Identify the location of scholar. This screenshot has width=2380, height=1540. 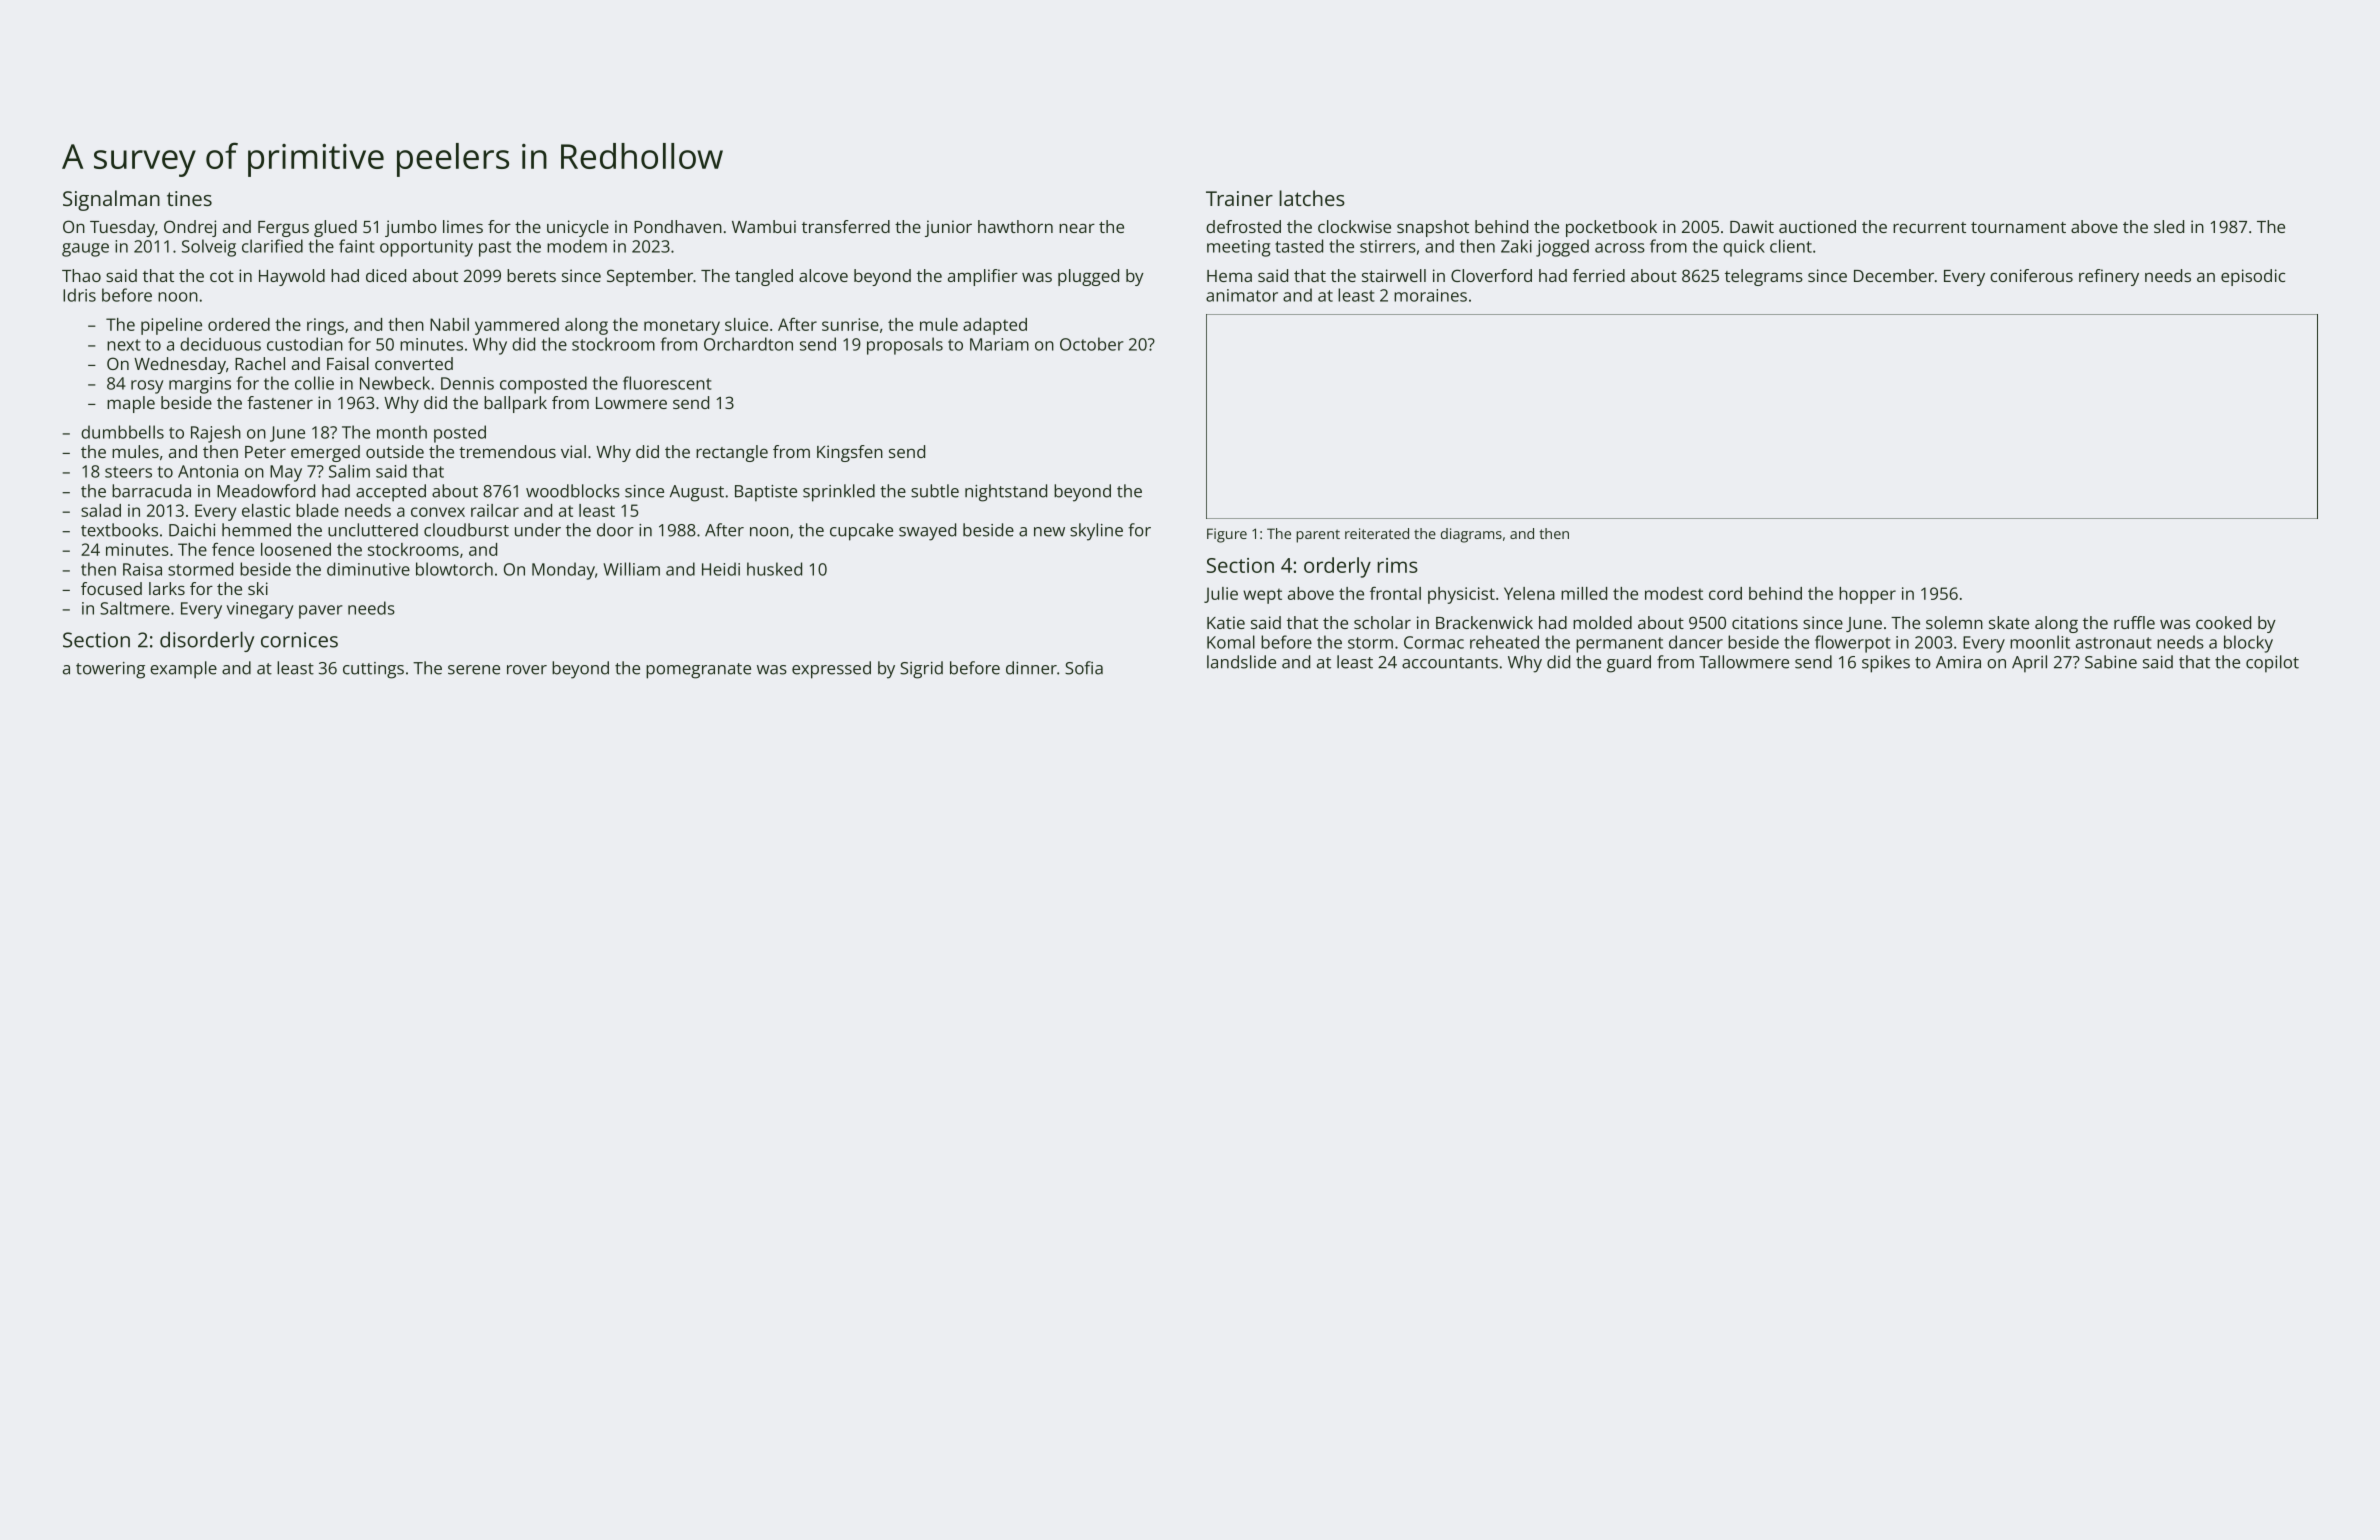
(1382, 622).
